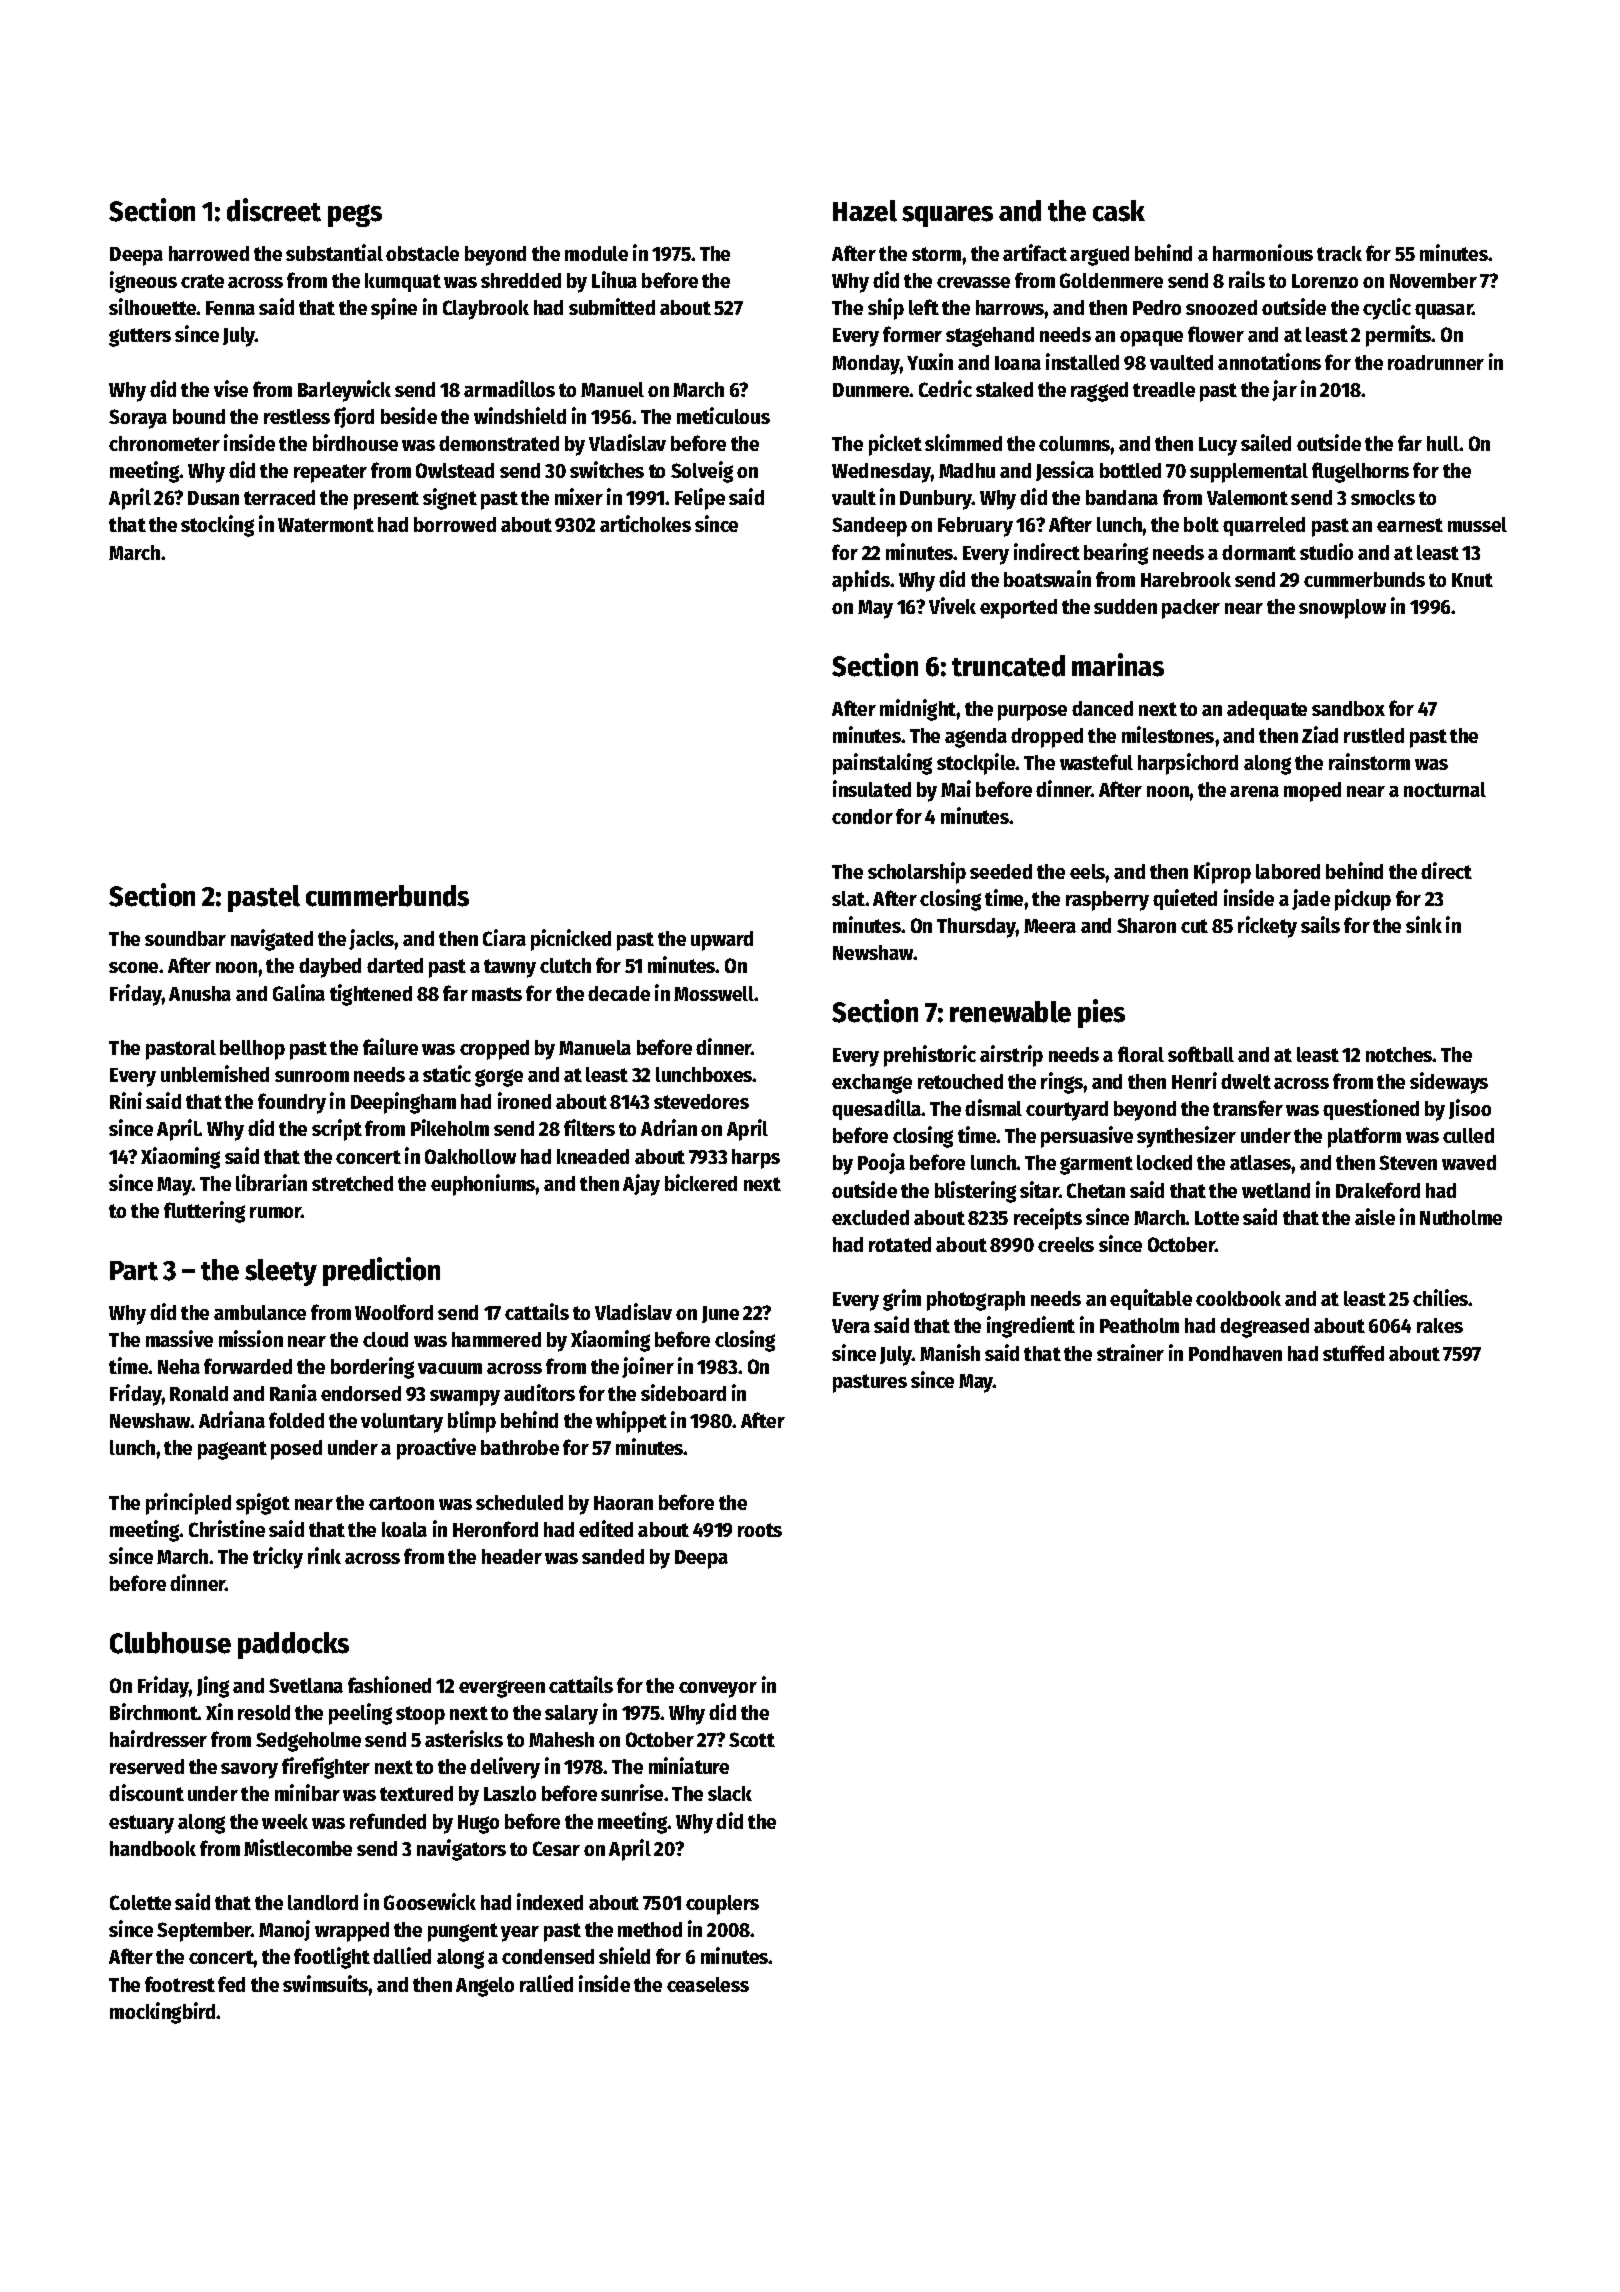 Image resolution: width=1620 pixels, height=2292 pixels. What do you see at coordinates (1339, 253) in the image?
I see `track` at bounding box center [1339, 253].
